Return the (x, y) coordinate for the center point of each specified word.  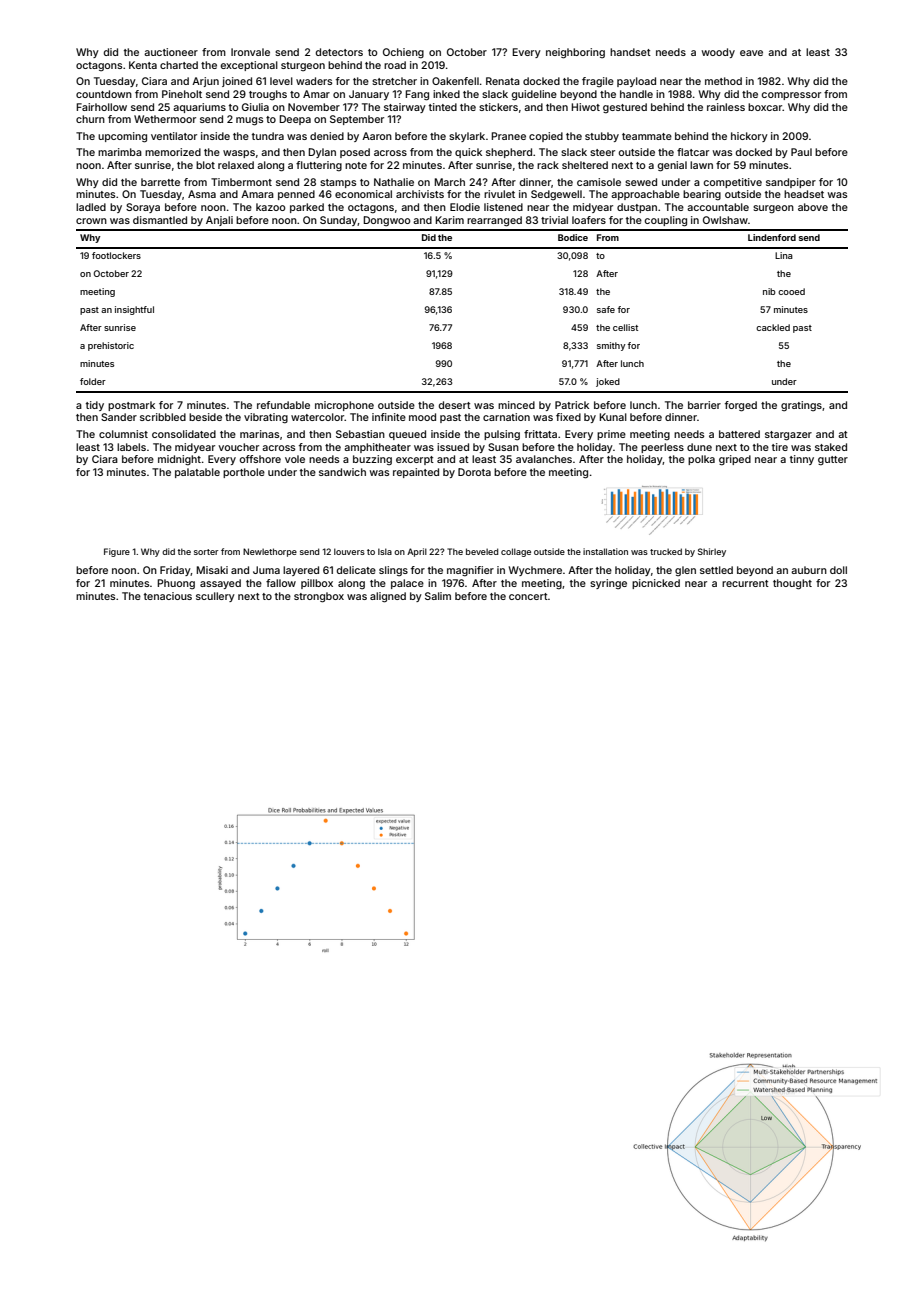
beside (205, 417)
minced (516, 405)
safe (606, 309)
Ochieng (403, 53)
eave (751, 53)
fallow (281, 583)
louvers (349, 551)
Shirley (712, 552)
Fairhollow (101, 107)
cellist (625, 327)
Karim (449, 220)
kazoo (271, 207)
